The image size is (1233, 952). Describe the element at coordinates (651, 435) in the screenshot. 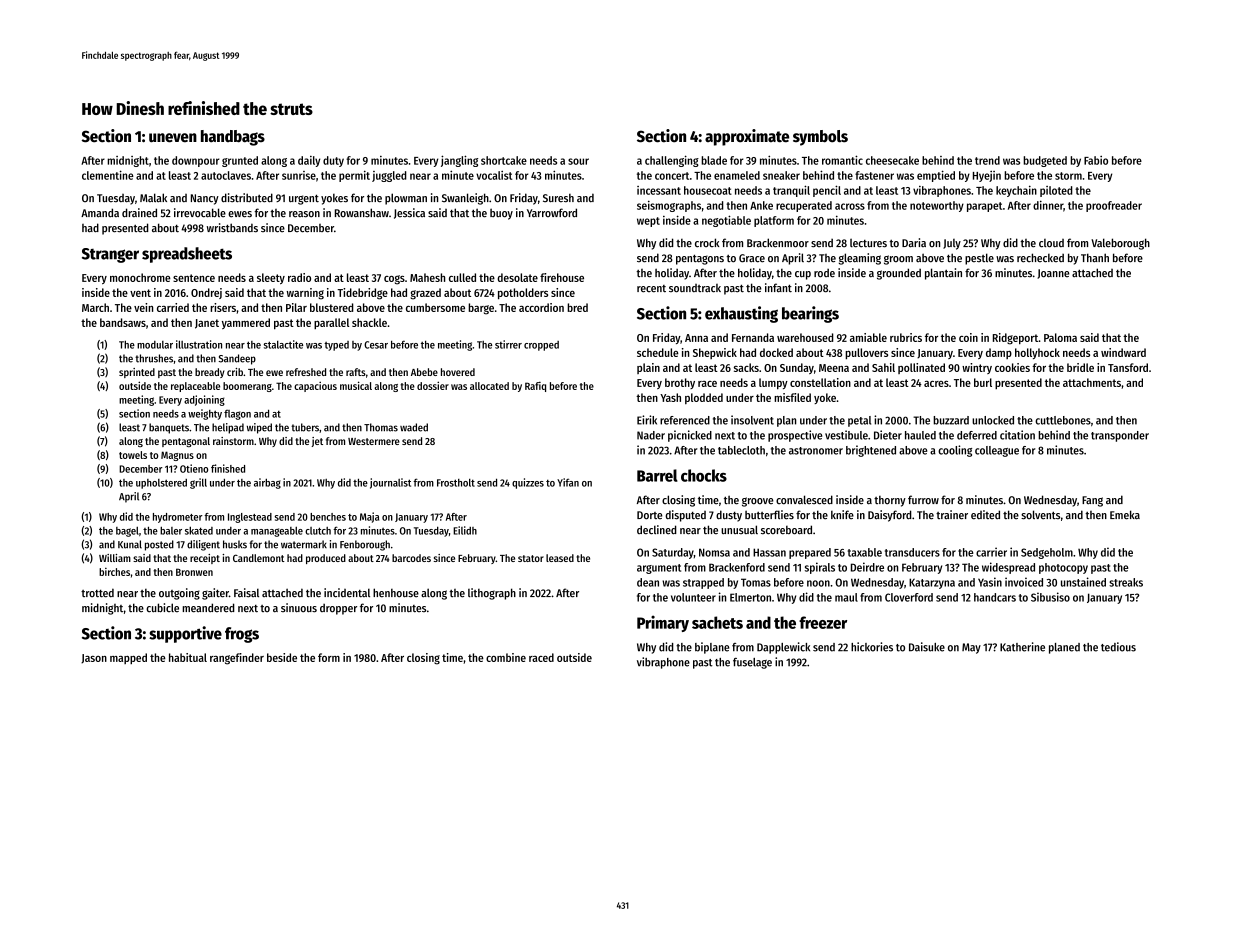

I see `Nader` at that location.
